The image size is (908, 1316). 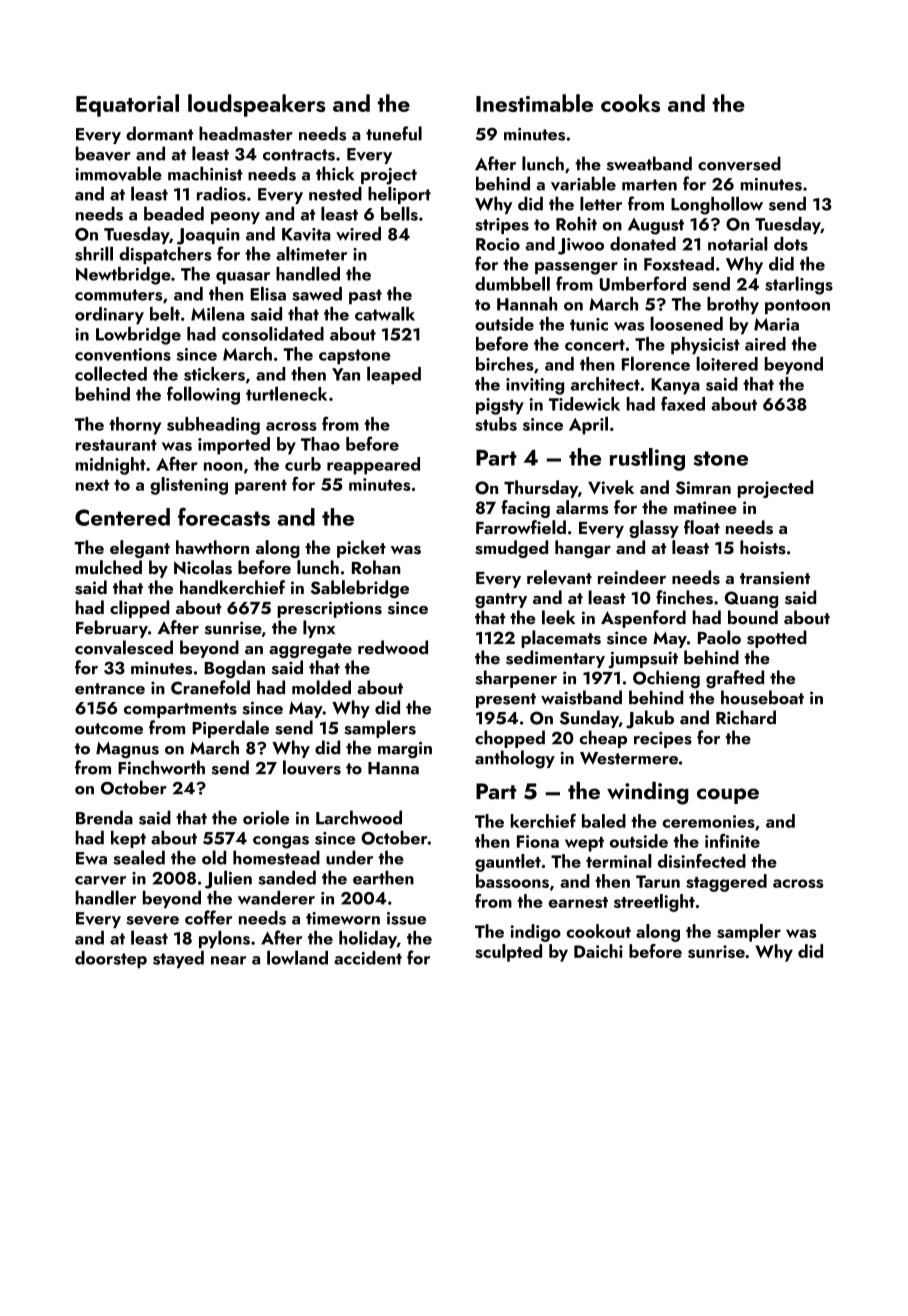 I want to click on shrill, so click(x=94, y=253).
